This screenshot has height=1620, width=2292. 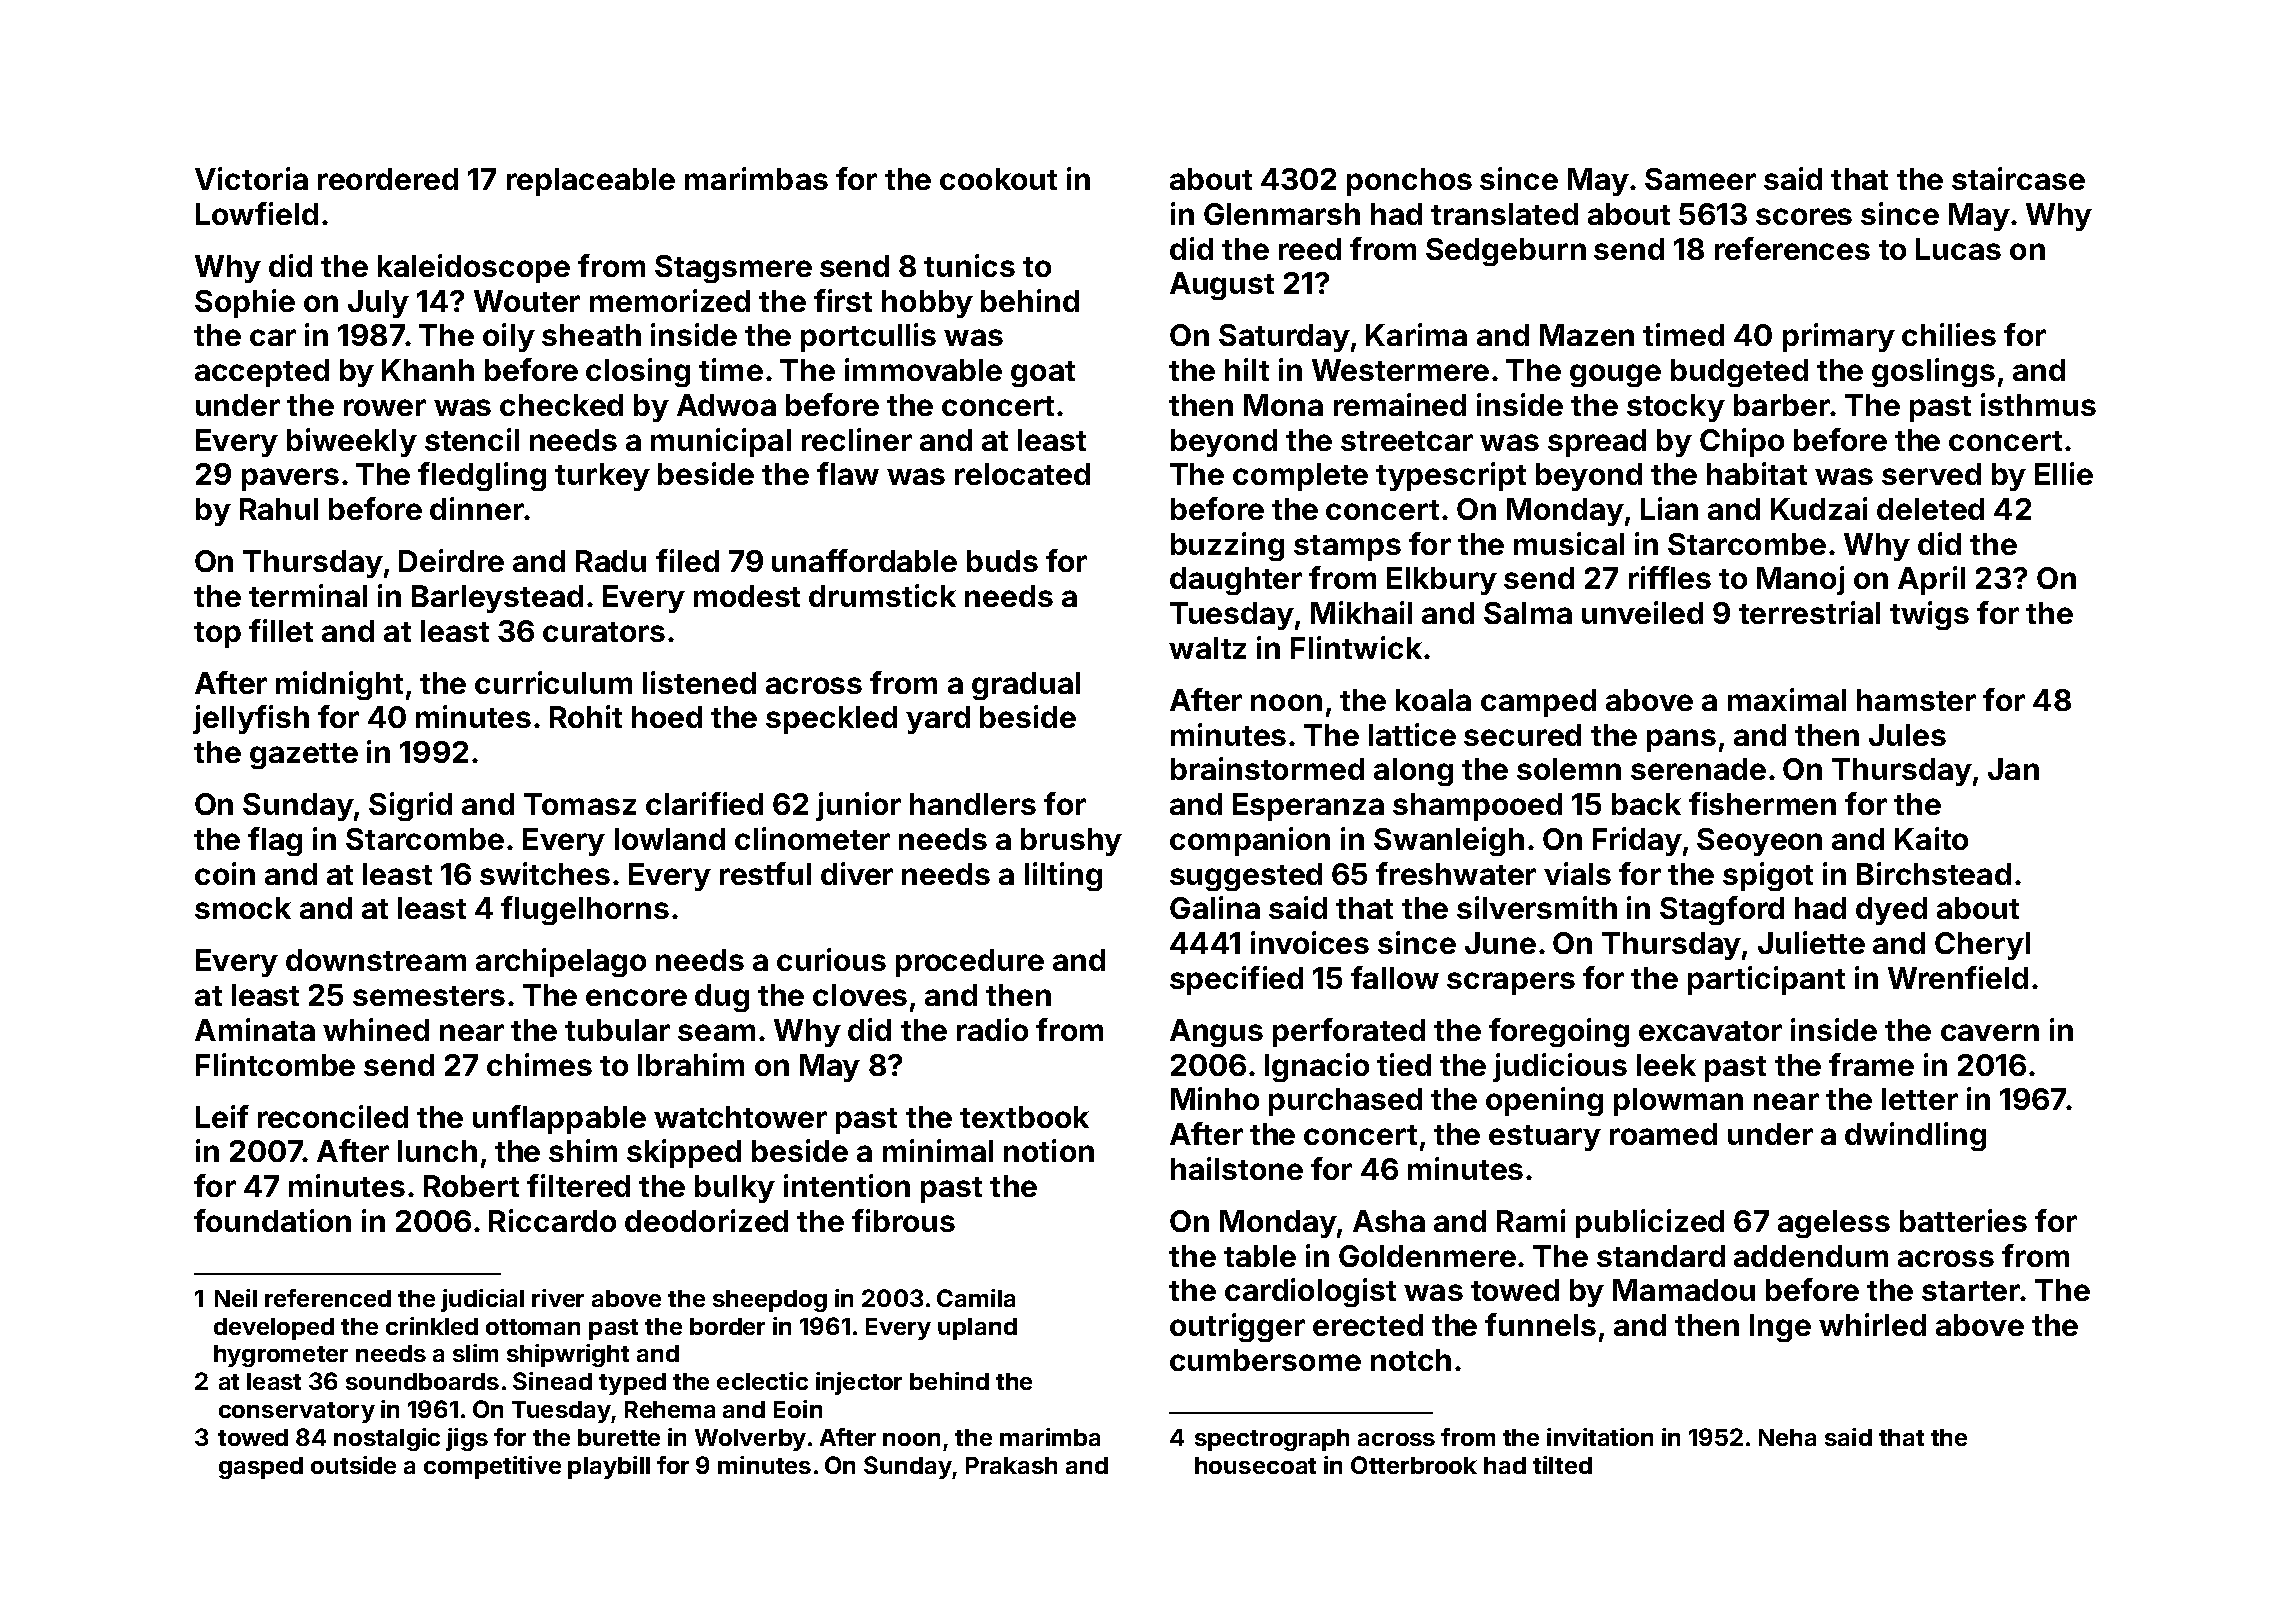 I want to click on freshwater, so click(x=1456, y=873).
